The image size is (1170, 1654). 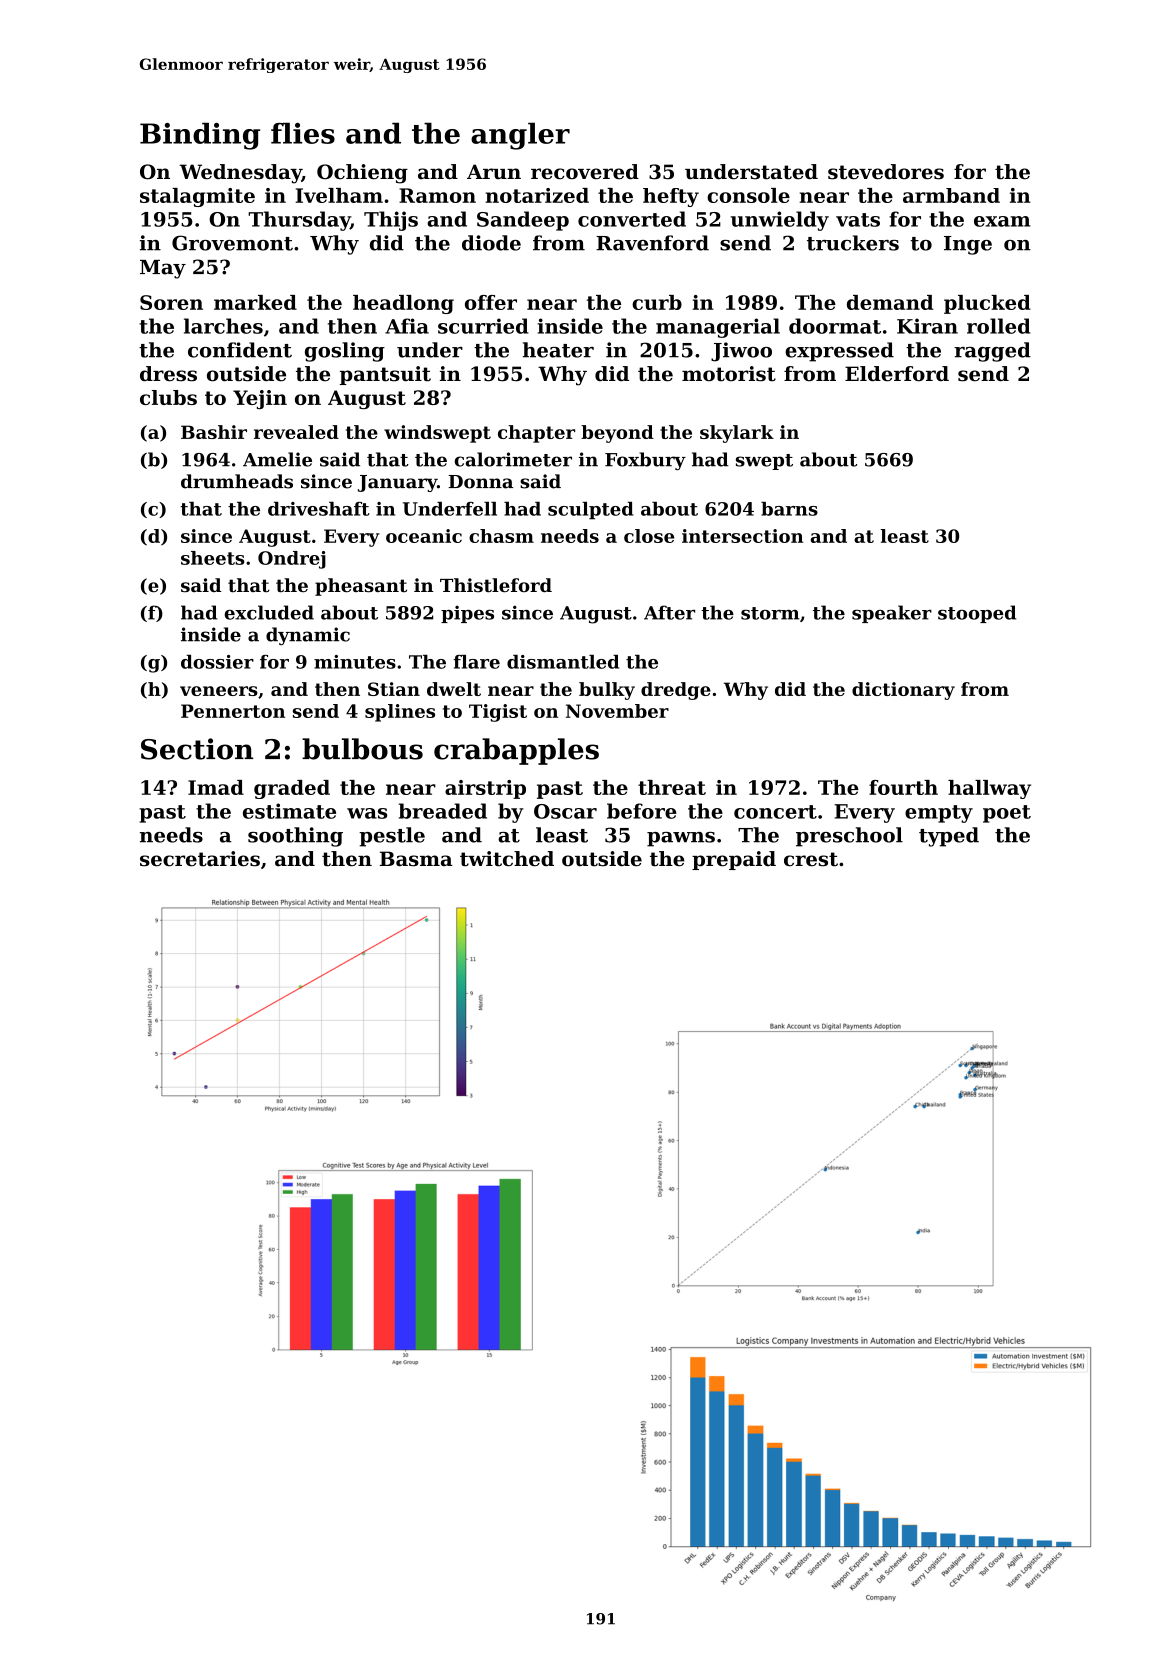 What do you see at coordinates (671, 197) in the screenshot?
I see `hefty` at bounding box center [671, 197].
